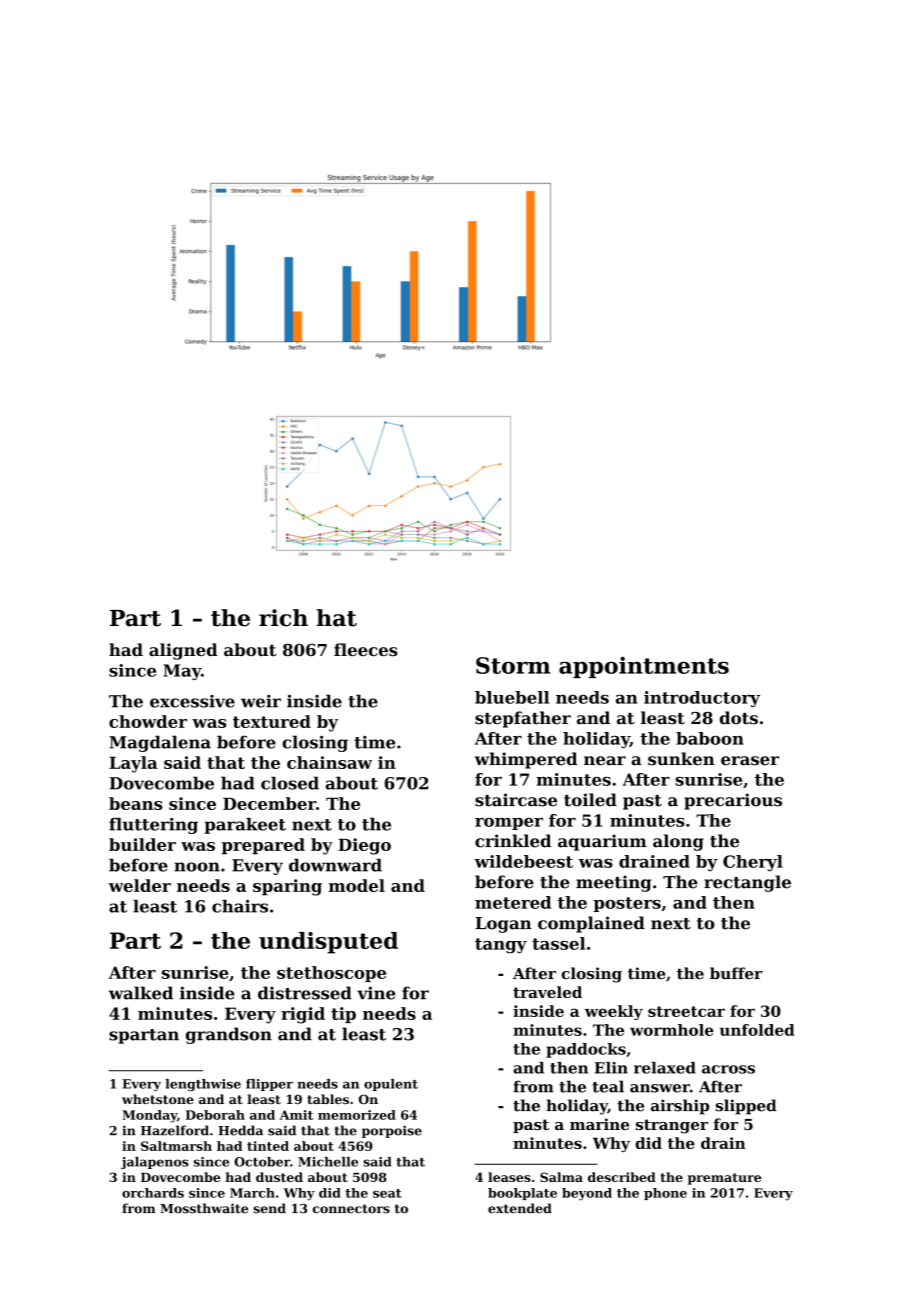 This screenshot has width=908, height=1316. Describe the element at coordinates (520, 1208) in the screenshot. I see `extended` at that location.
